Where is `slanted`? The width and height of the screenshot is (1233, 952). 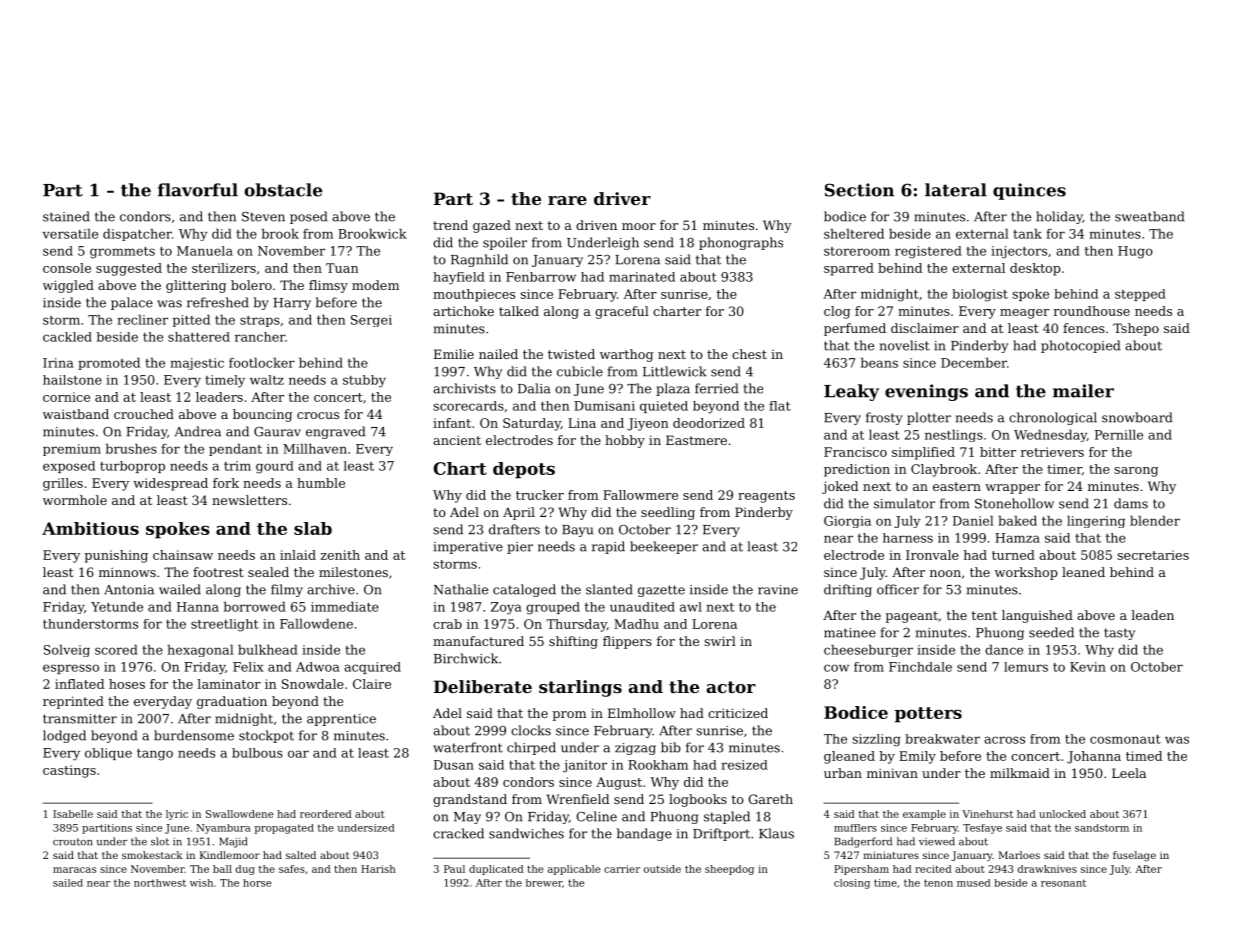 slanted is located at coordinates (609, 589).
